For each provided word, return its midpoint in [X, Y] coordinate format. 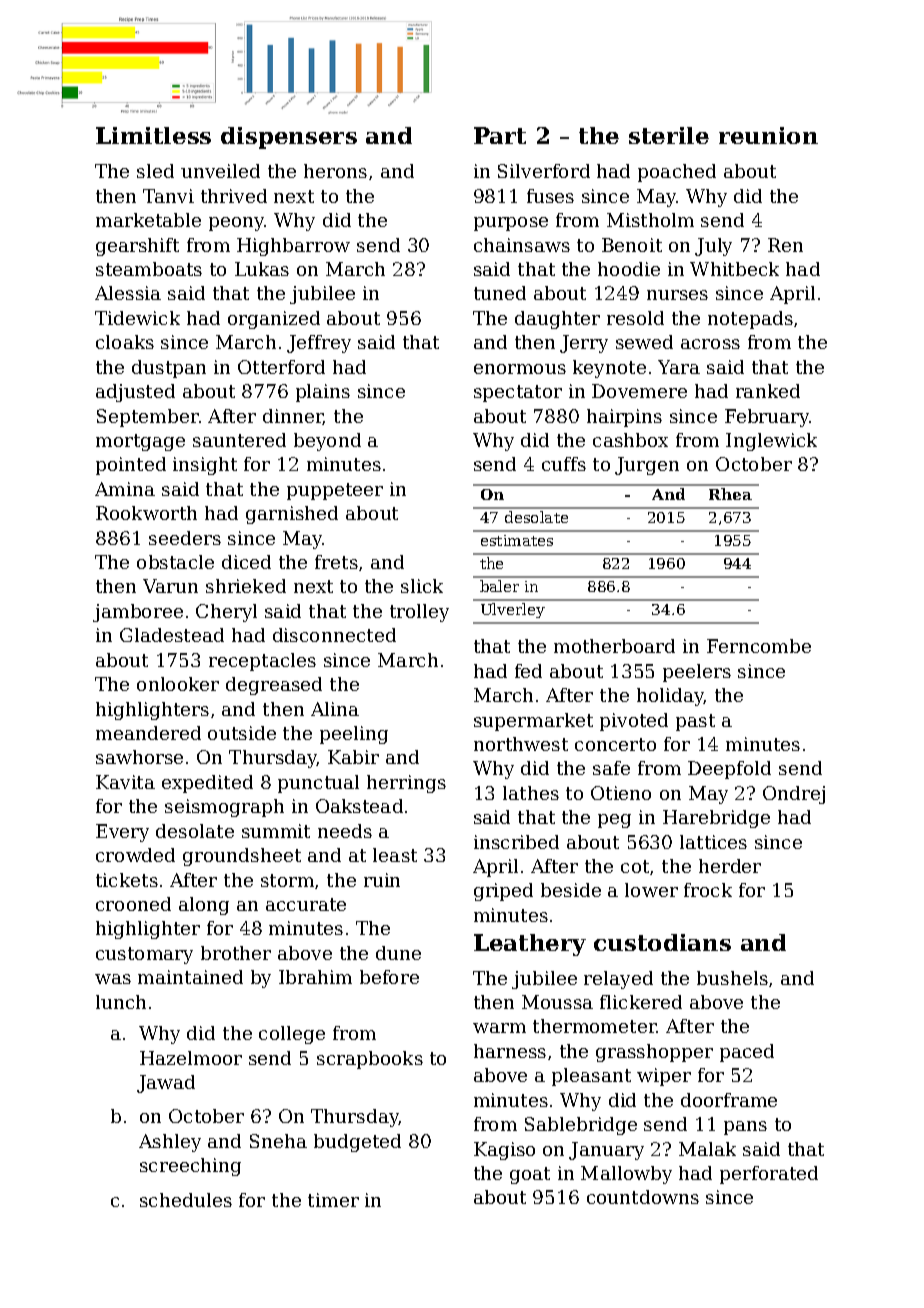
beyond [327, 442]
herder [730, 866]
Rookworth [146, 513]
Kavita [125, 782]
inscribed [516, 842]
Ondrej [794, 795]
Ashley [170, 1143]
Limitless [153, 135]
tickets [127, 880]
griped [503, 892]
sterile [669, 135]
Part [500, 135]
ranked [768, 391]
